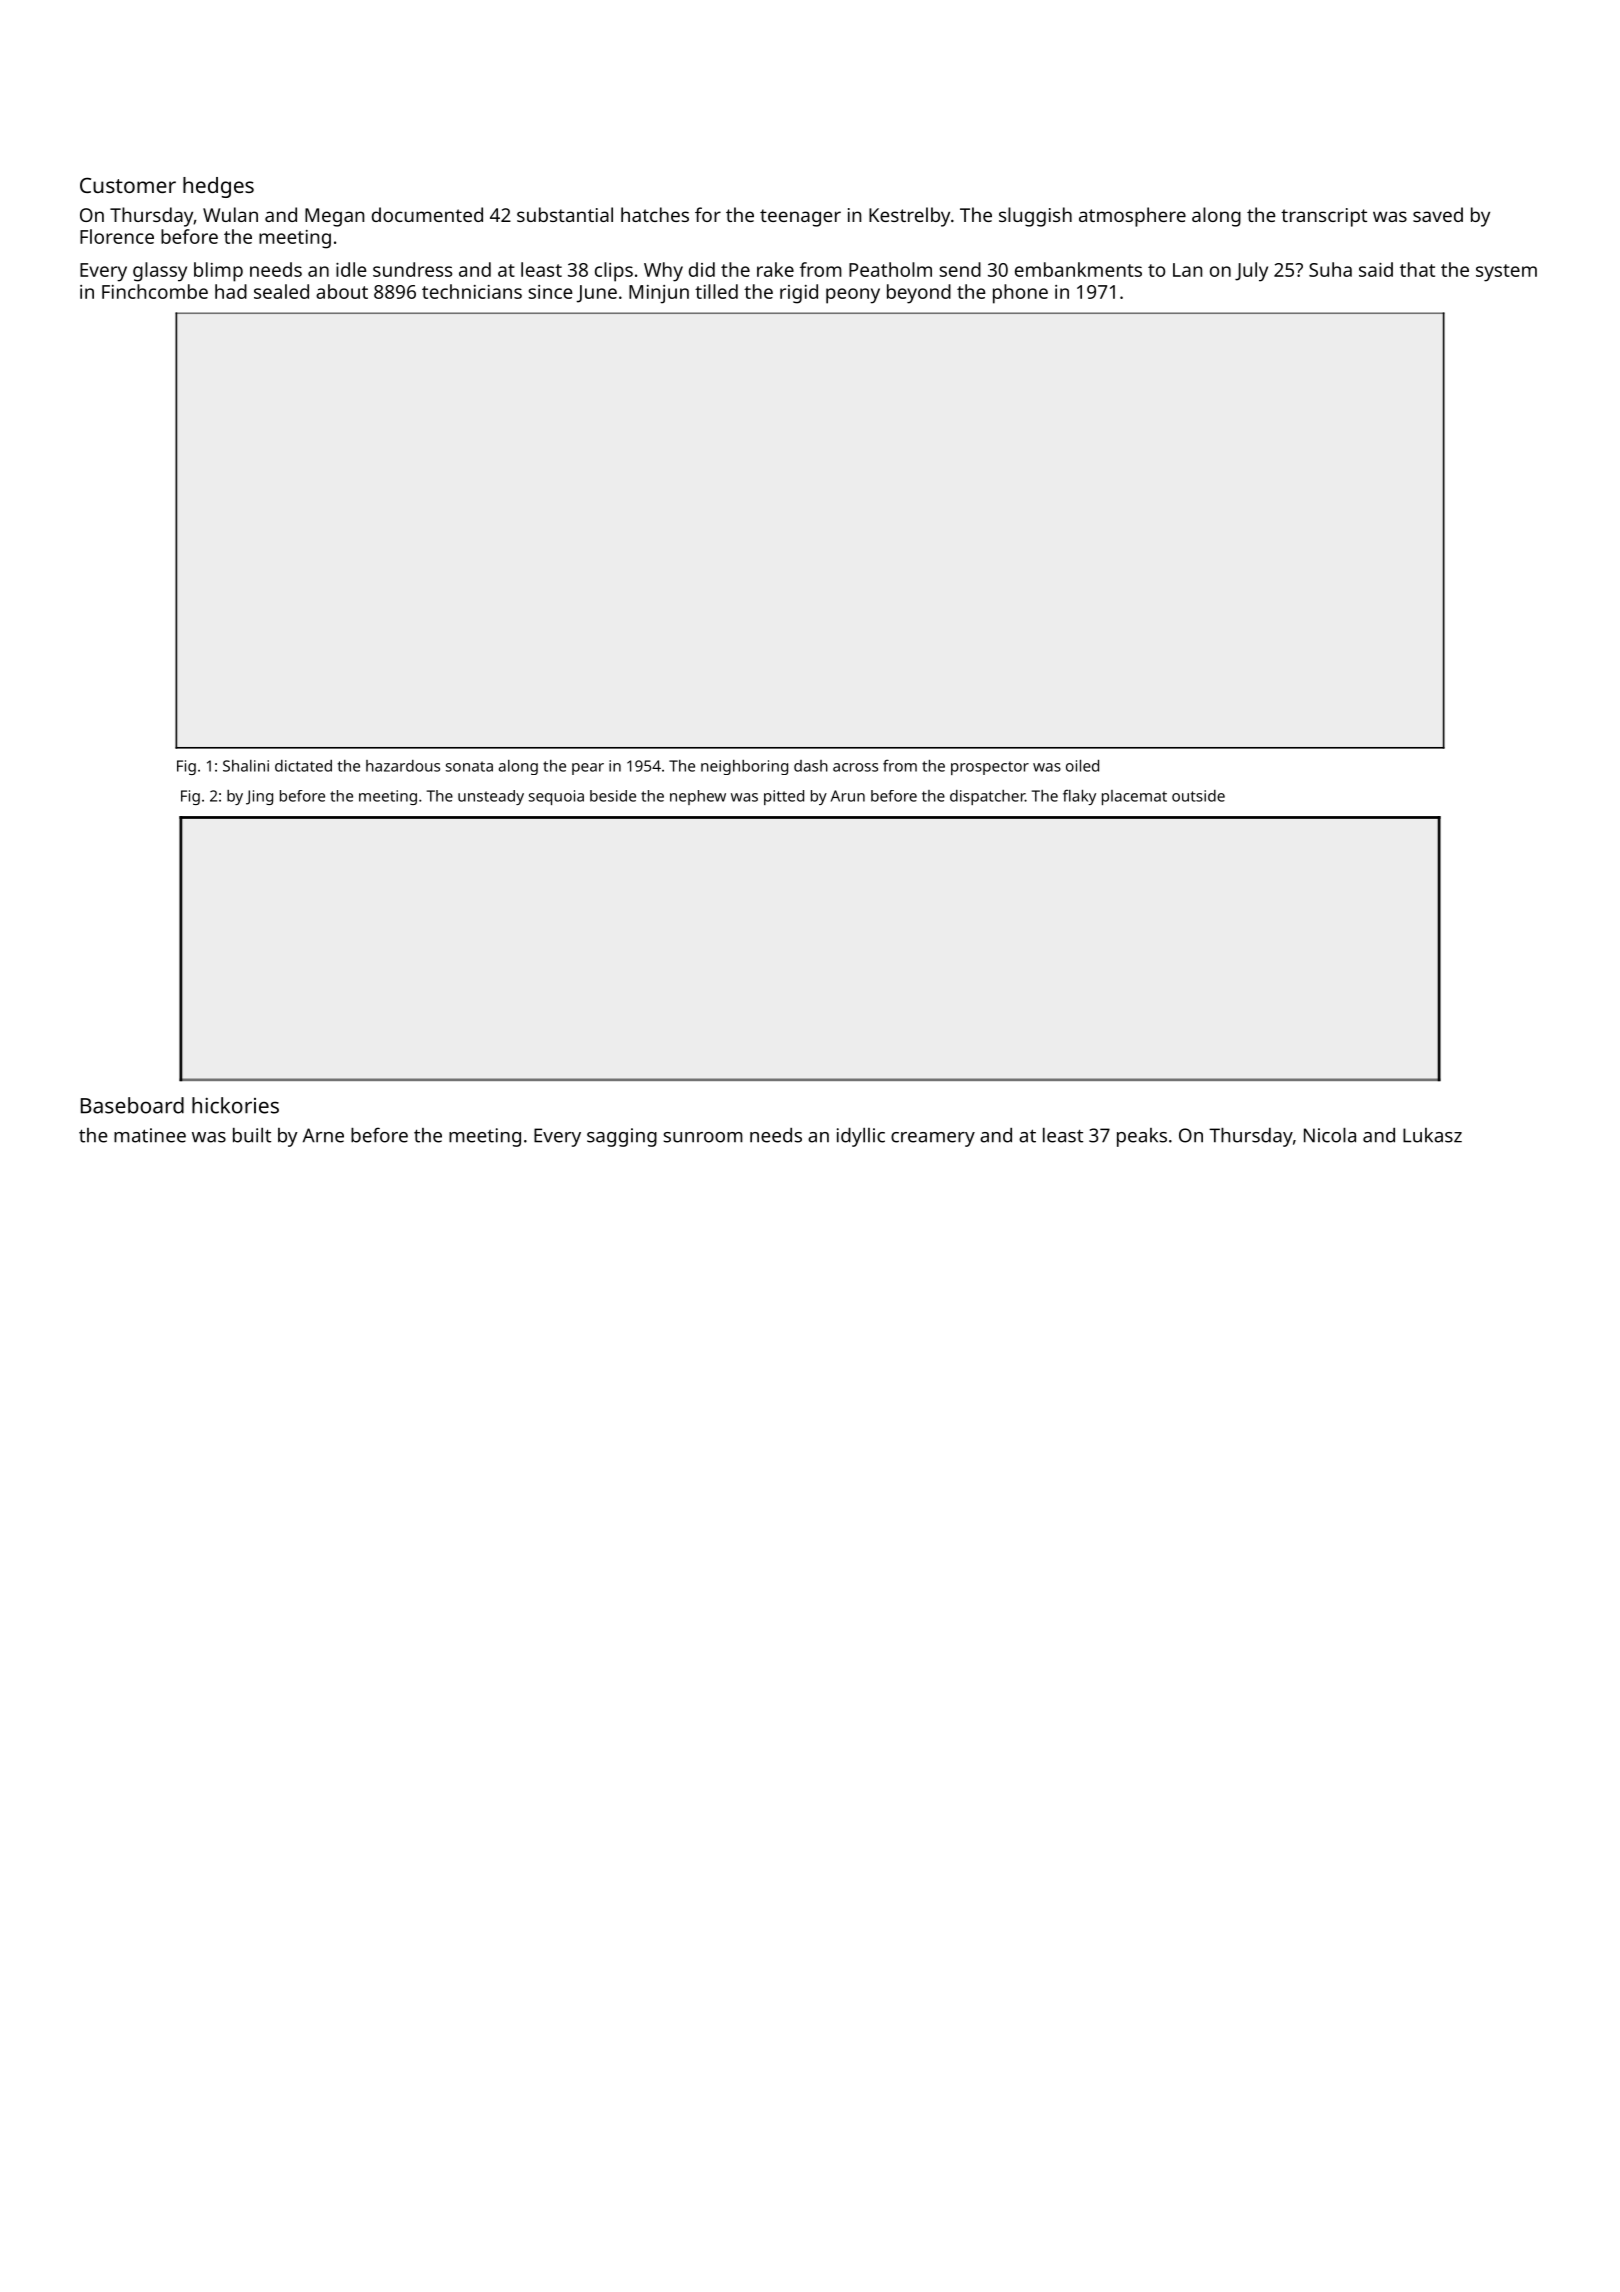  Describe the element at coordinates (655, 214) in the screenshot. I see `hatches` at that location.
